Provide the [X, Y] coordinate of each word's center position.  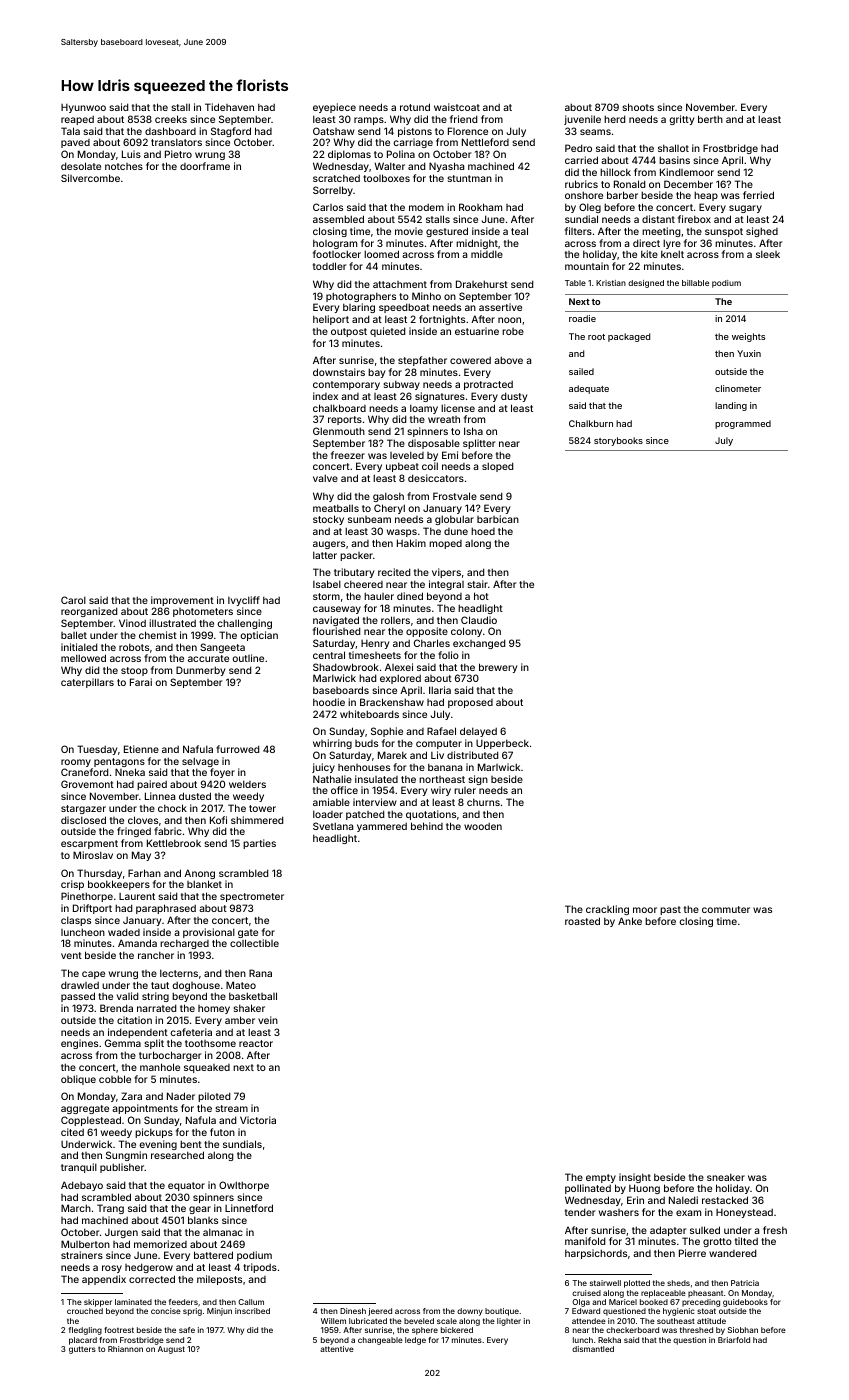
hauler [379, 596]
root [596, 337]
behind [427, 826]
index [325, 396]
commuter [726, 909]
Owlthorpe [244, 1186]
